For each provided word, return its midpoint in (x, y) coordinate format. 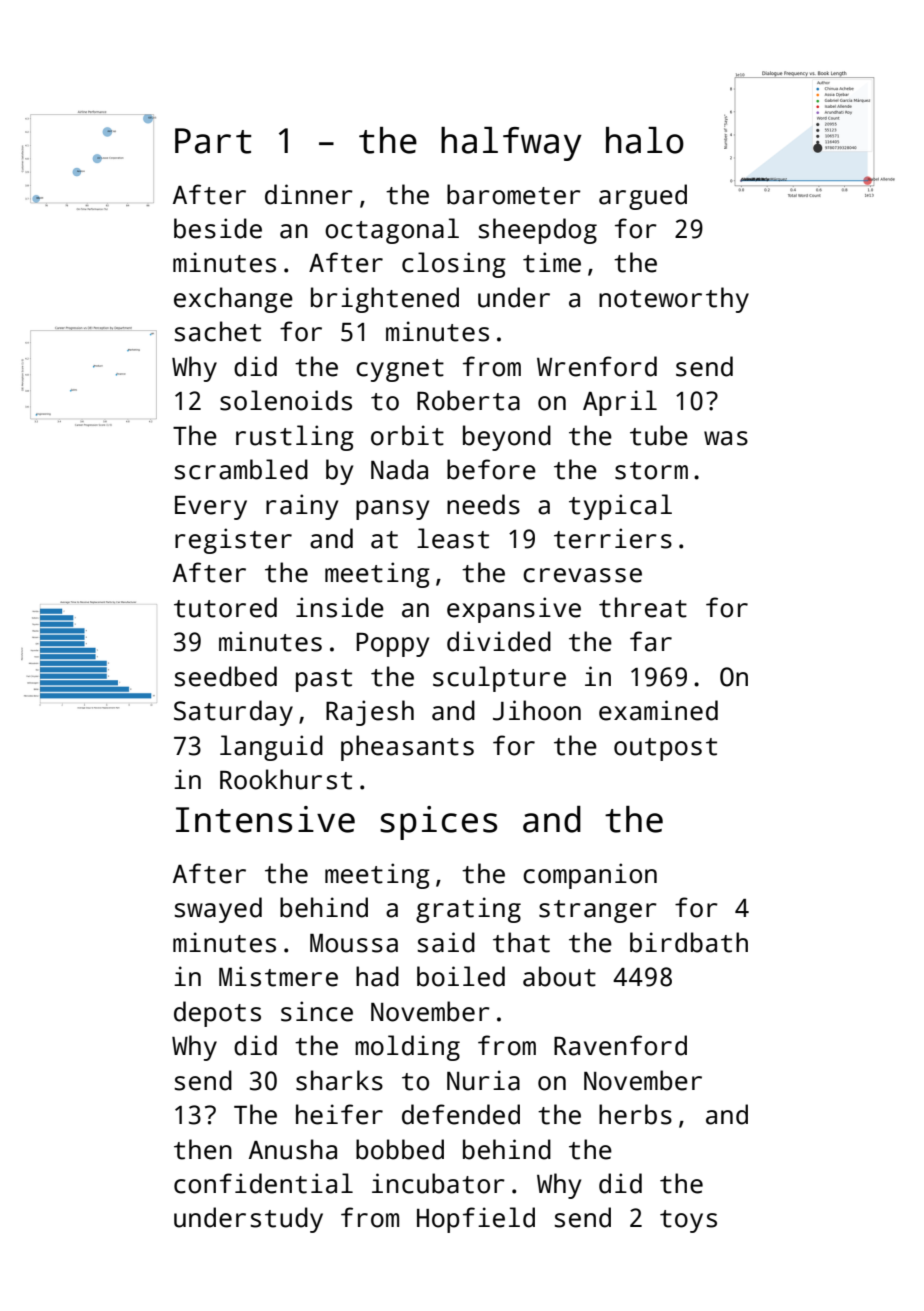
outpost (665, 749)
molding (407, 1048)
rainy (302, 507)
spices (438, 823)
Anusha (293, 1149)
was (726, 438)
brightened (385, 300)
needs (483, 504)
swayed (218, 910)
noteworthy (674, 300)
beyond (507, 438)
